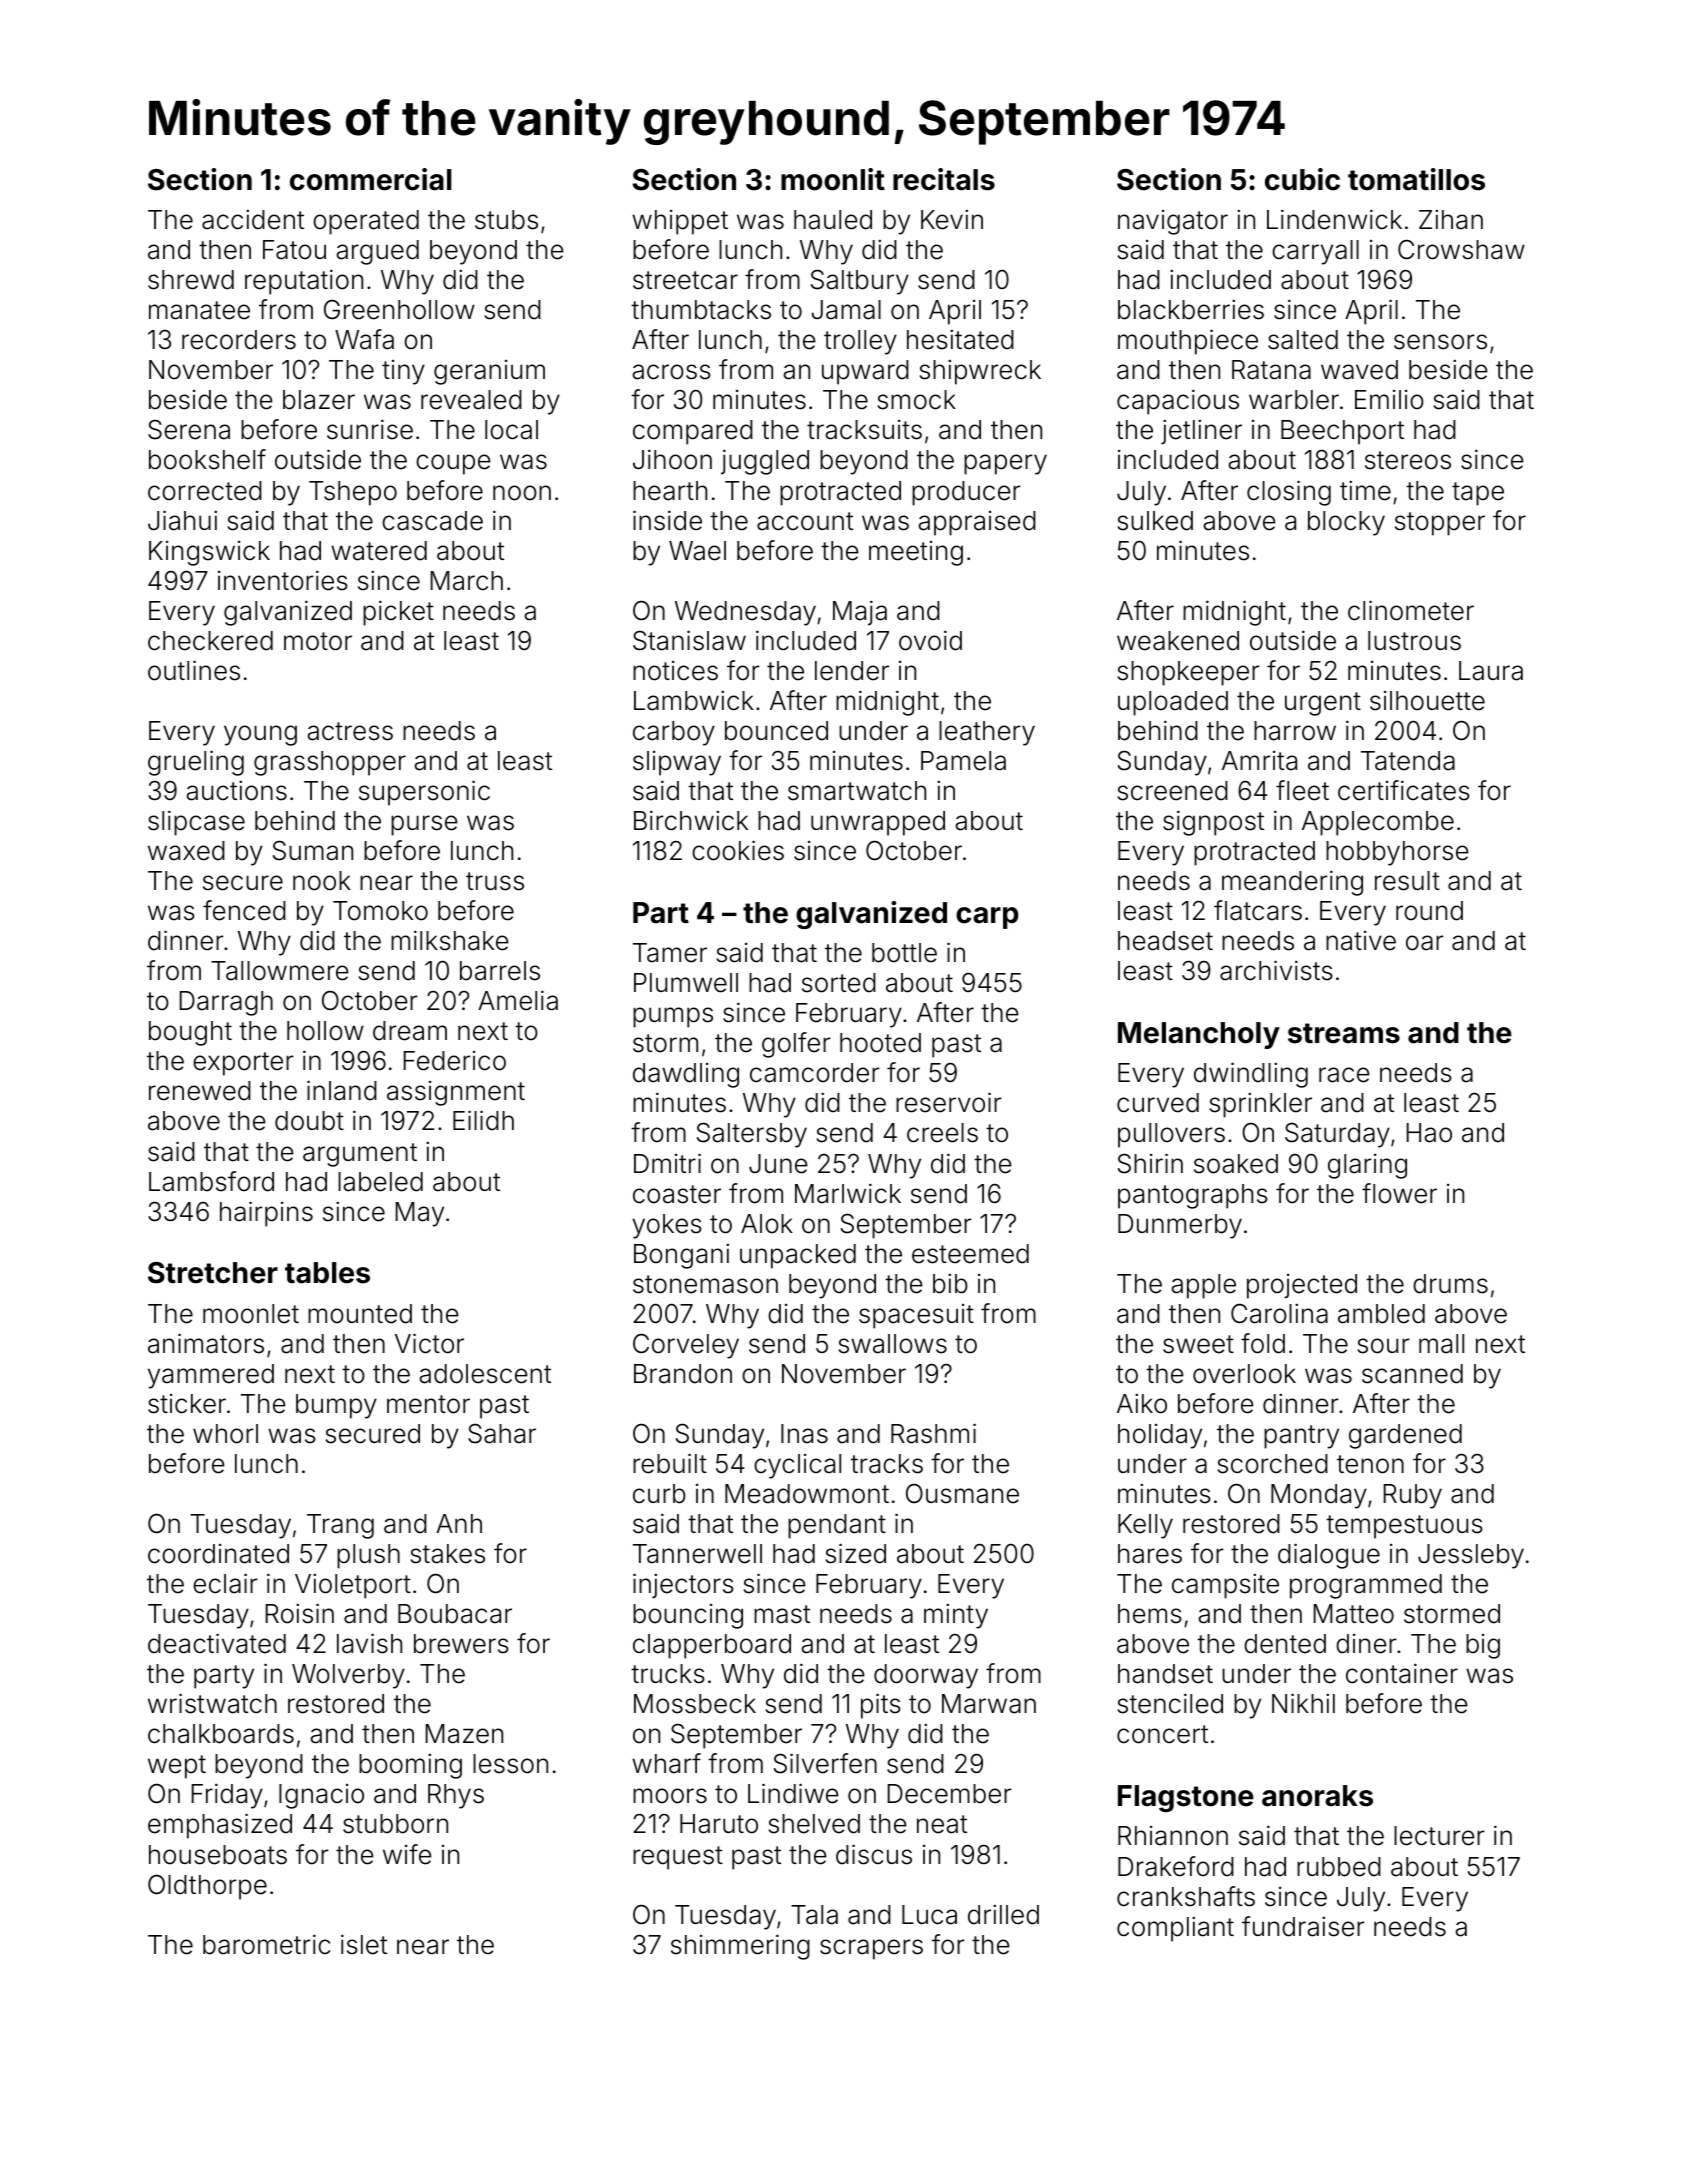  What do you see at coordinates (1450, 1284) in the screenshot?
I see `drums` at bounding box center [1450, 1284].
